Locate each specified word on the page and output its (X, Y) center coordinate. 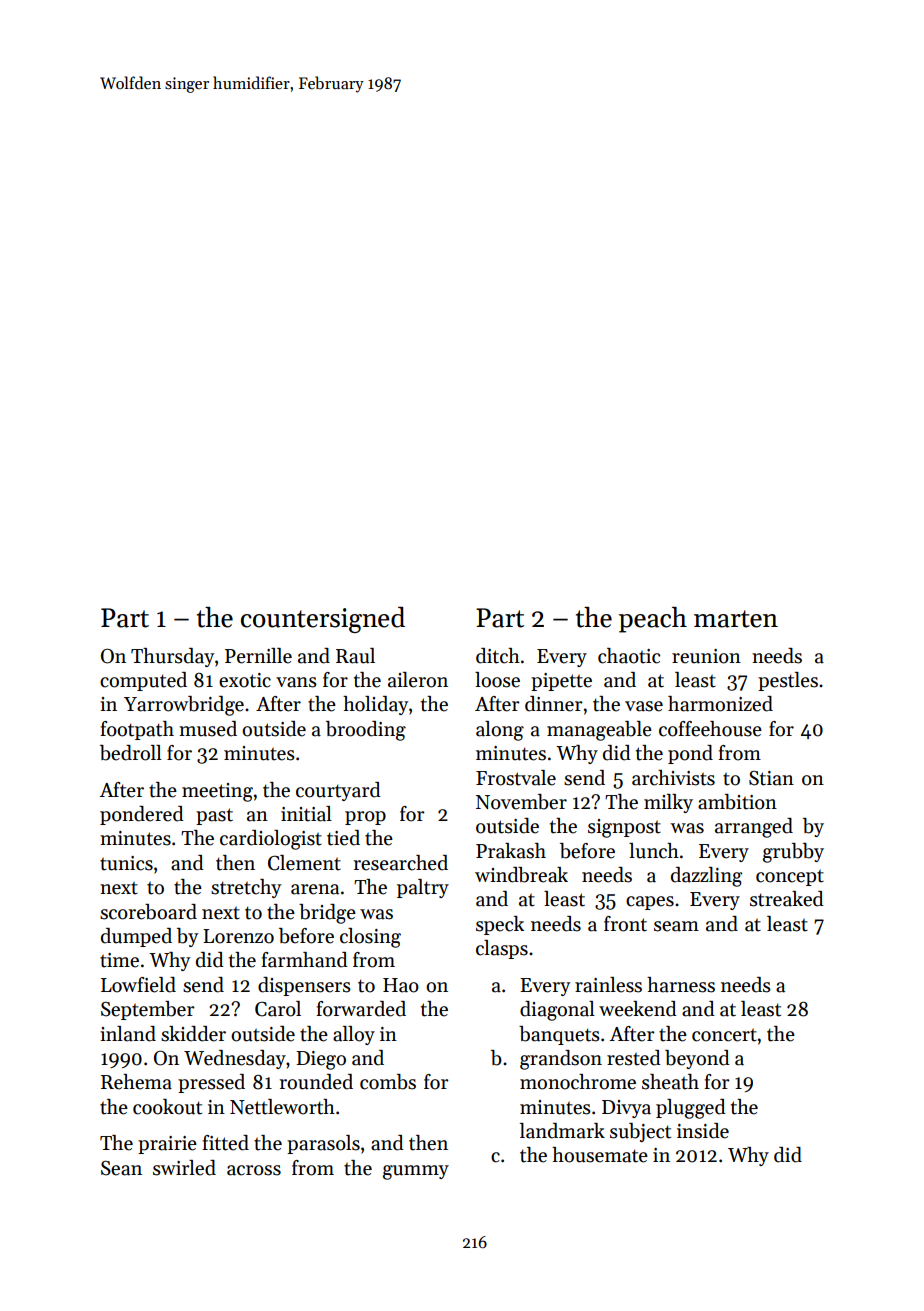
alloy (354, 1035)
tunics (126, 863)
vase (644, 706)
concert (724, 1035)
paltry (423, 888)
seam (676, 926)
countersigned (323, 620)
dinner (554, 704)
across (254, 1170)
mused (208, 729)
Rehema (136, 1082)
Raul (355, 656)
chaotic (629, 656)
